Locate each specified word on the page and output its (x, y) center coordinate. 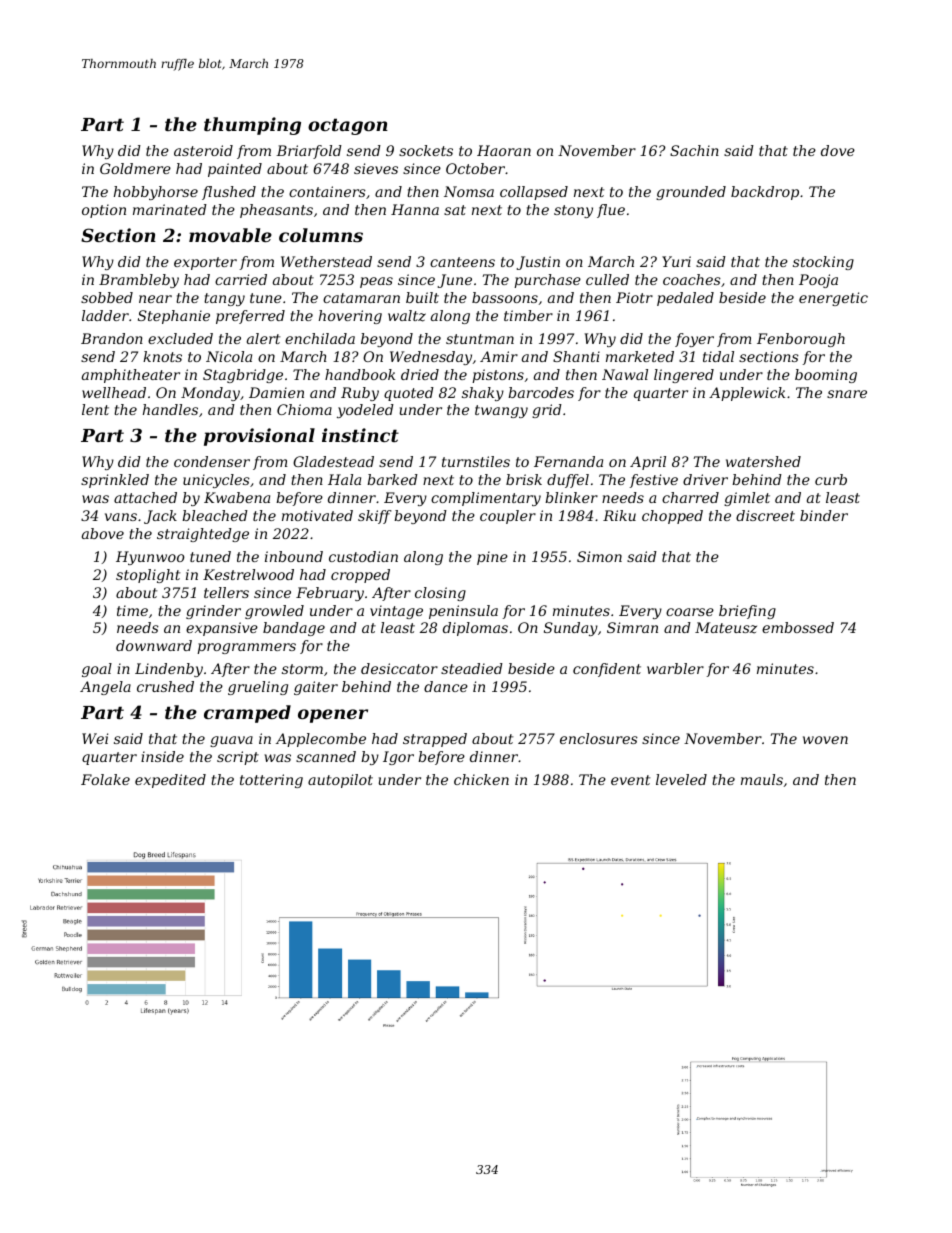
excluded (180, 338)
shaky (483, 394)
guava (231, 741)
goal (97, 670)
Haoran (504, 150)
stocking (823, 263)
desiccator (399, 668)
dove (838, 150)
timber (528, 315)
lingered (684, 376)
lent (95, 409)
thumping (252, 126)
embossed (798, 627)
